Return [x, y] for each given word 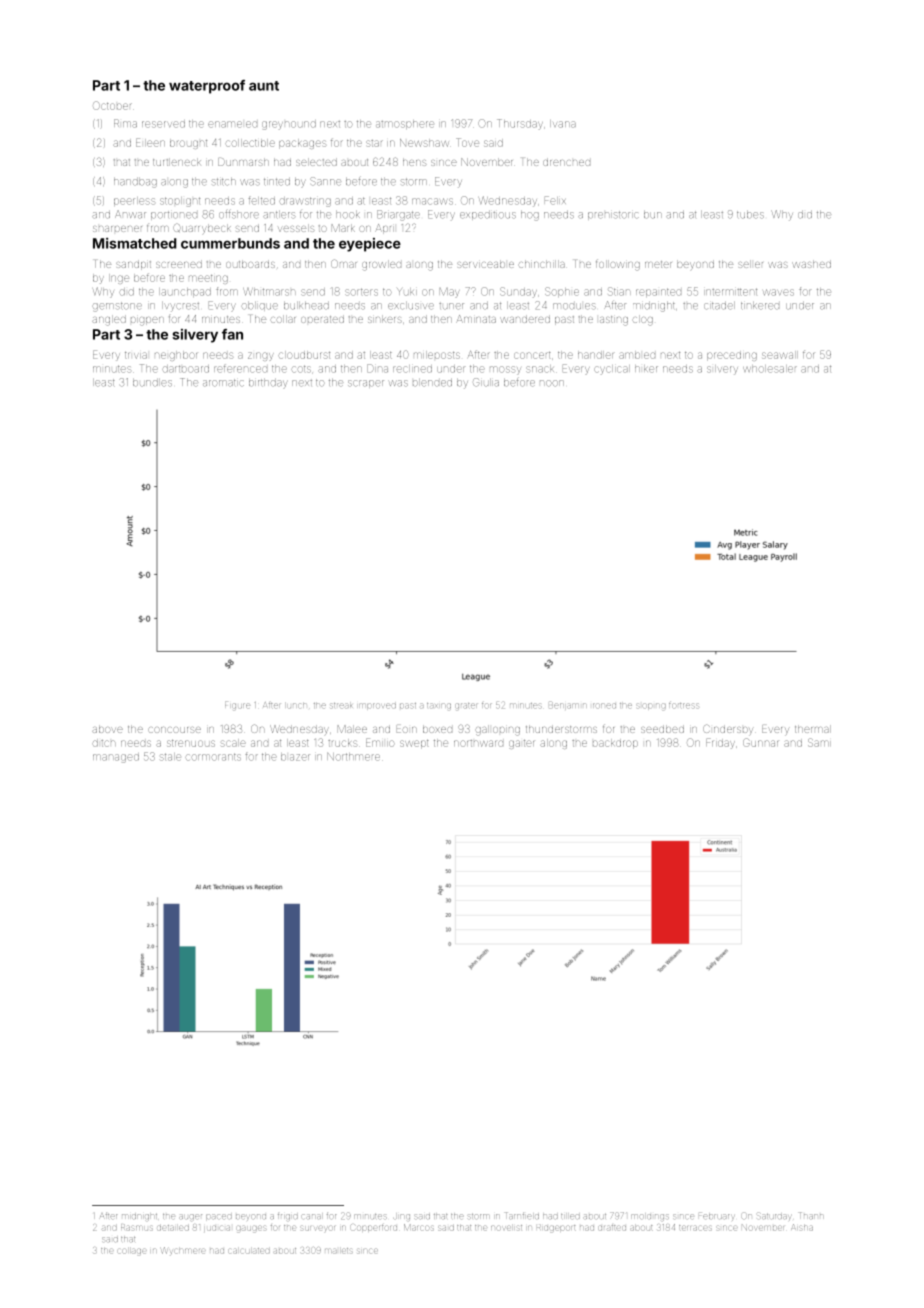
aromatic [223, 383]
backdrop [615, 744]
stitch [224, 182]
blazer [295, 757]
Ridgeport [556, 1228]
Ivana [563, 124]
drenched [566, 162]
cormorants [213, 757]
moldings [650, 1217]
